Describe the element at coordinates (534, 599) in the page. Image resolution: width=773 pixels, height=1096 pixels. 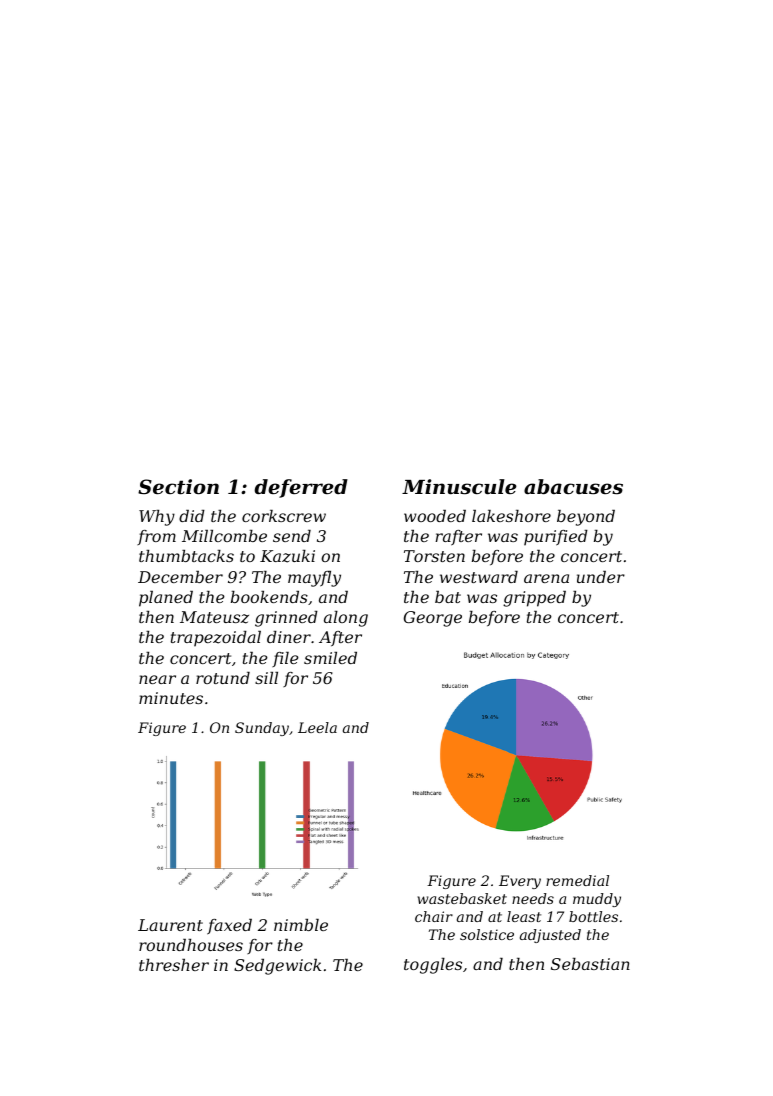
I see `gripped` at that location.
